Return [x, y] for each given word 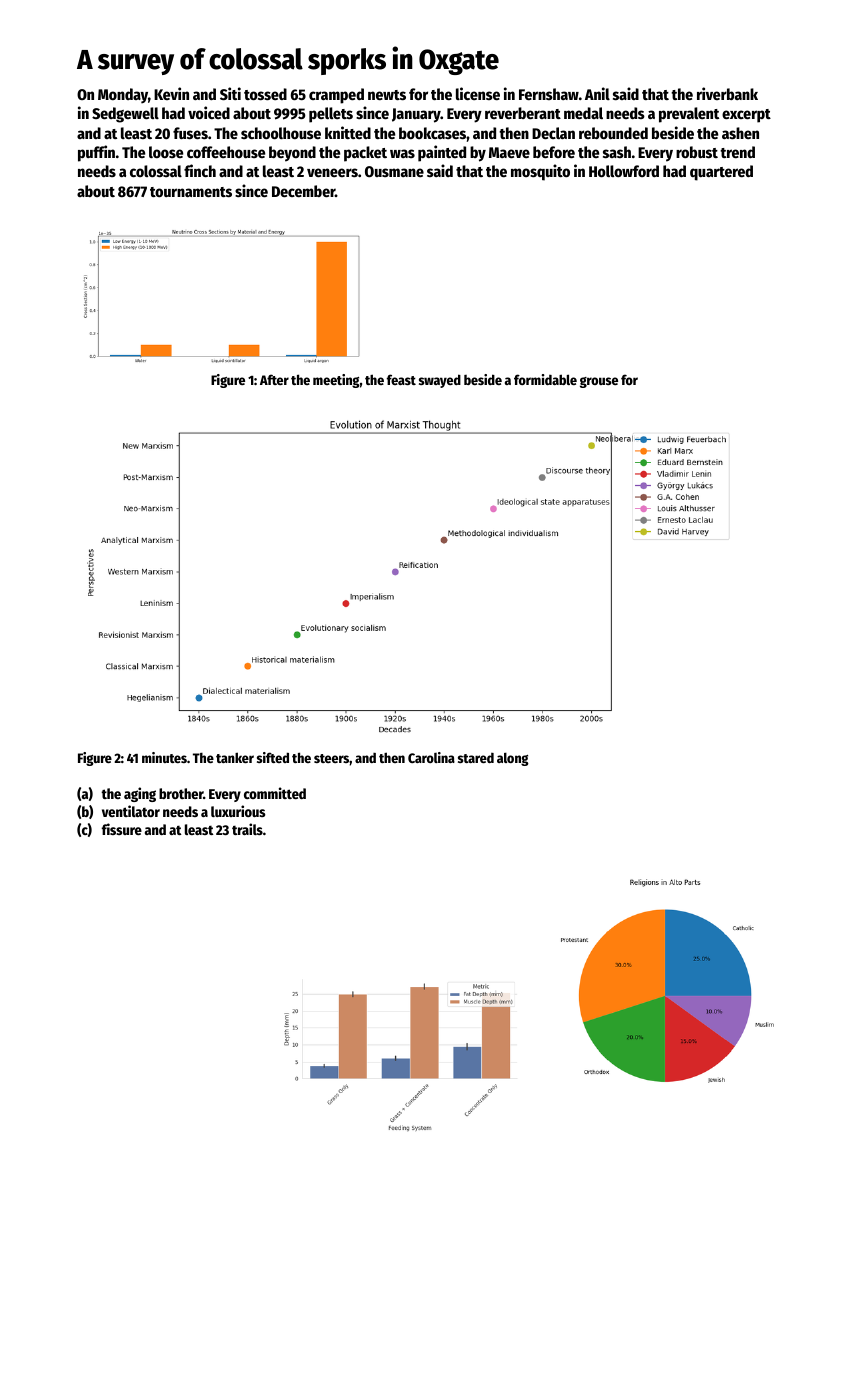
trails [247, 829]
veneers [332, 172]
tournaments [191, 192]
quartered [721, 173]
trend [737, 152]
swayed [440, 381]
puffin [96, 153]
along [513, 759]
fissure [122, 829]
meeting [336, 381]
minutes [164, 757]
